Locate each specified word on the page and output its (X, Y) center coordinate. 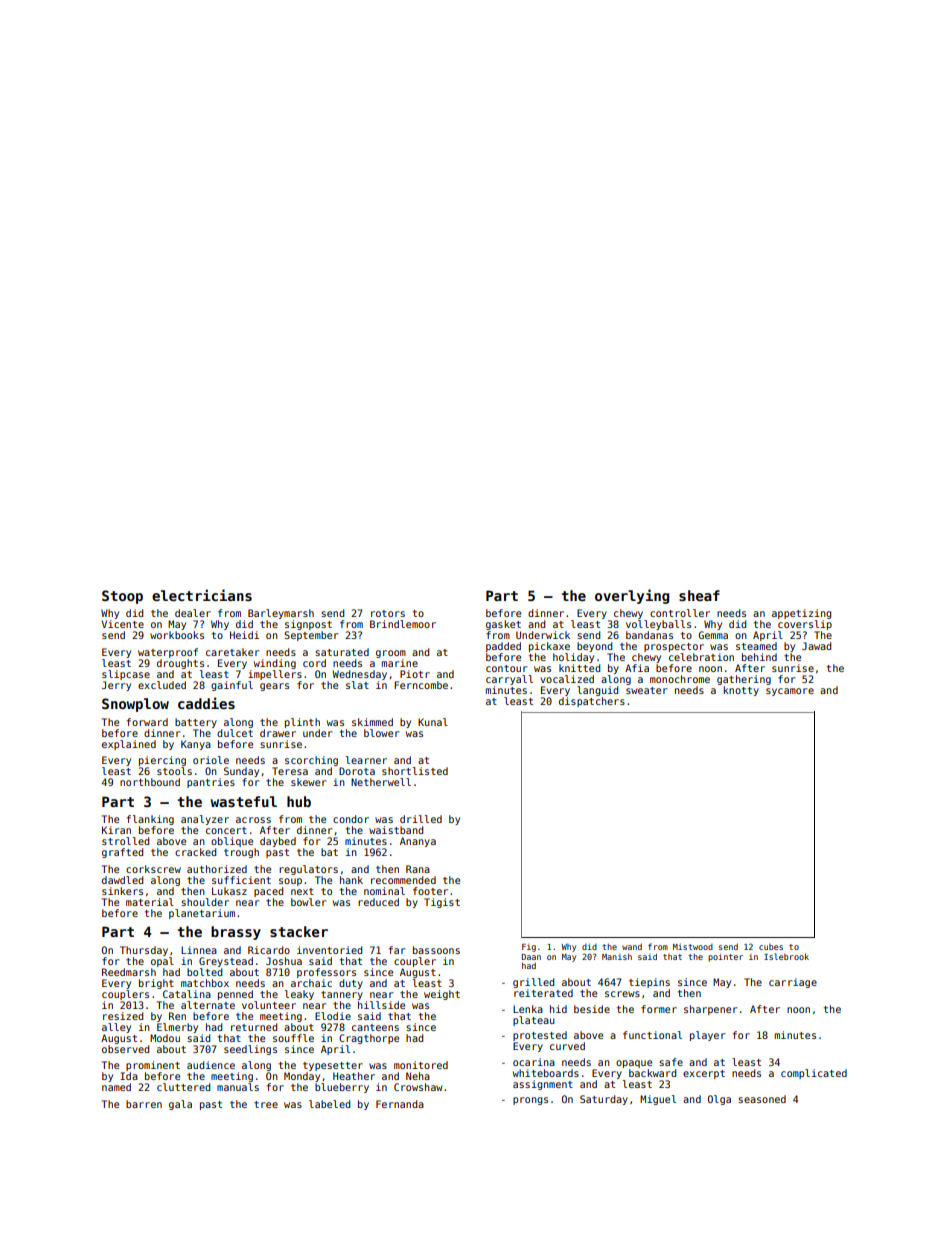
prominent (153, 1066)
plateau (534, 1021)
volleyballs (658, 625)
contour (506, 668)
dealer (193, 613)
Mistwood (693, 946)
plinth (302, 723)
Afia (637, 668)
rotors (388, 613)
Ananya (418, 842)
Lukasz (229, 891)
